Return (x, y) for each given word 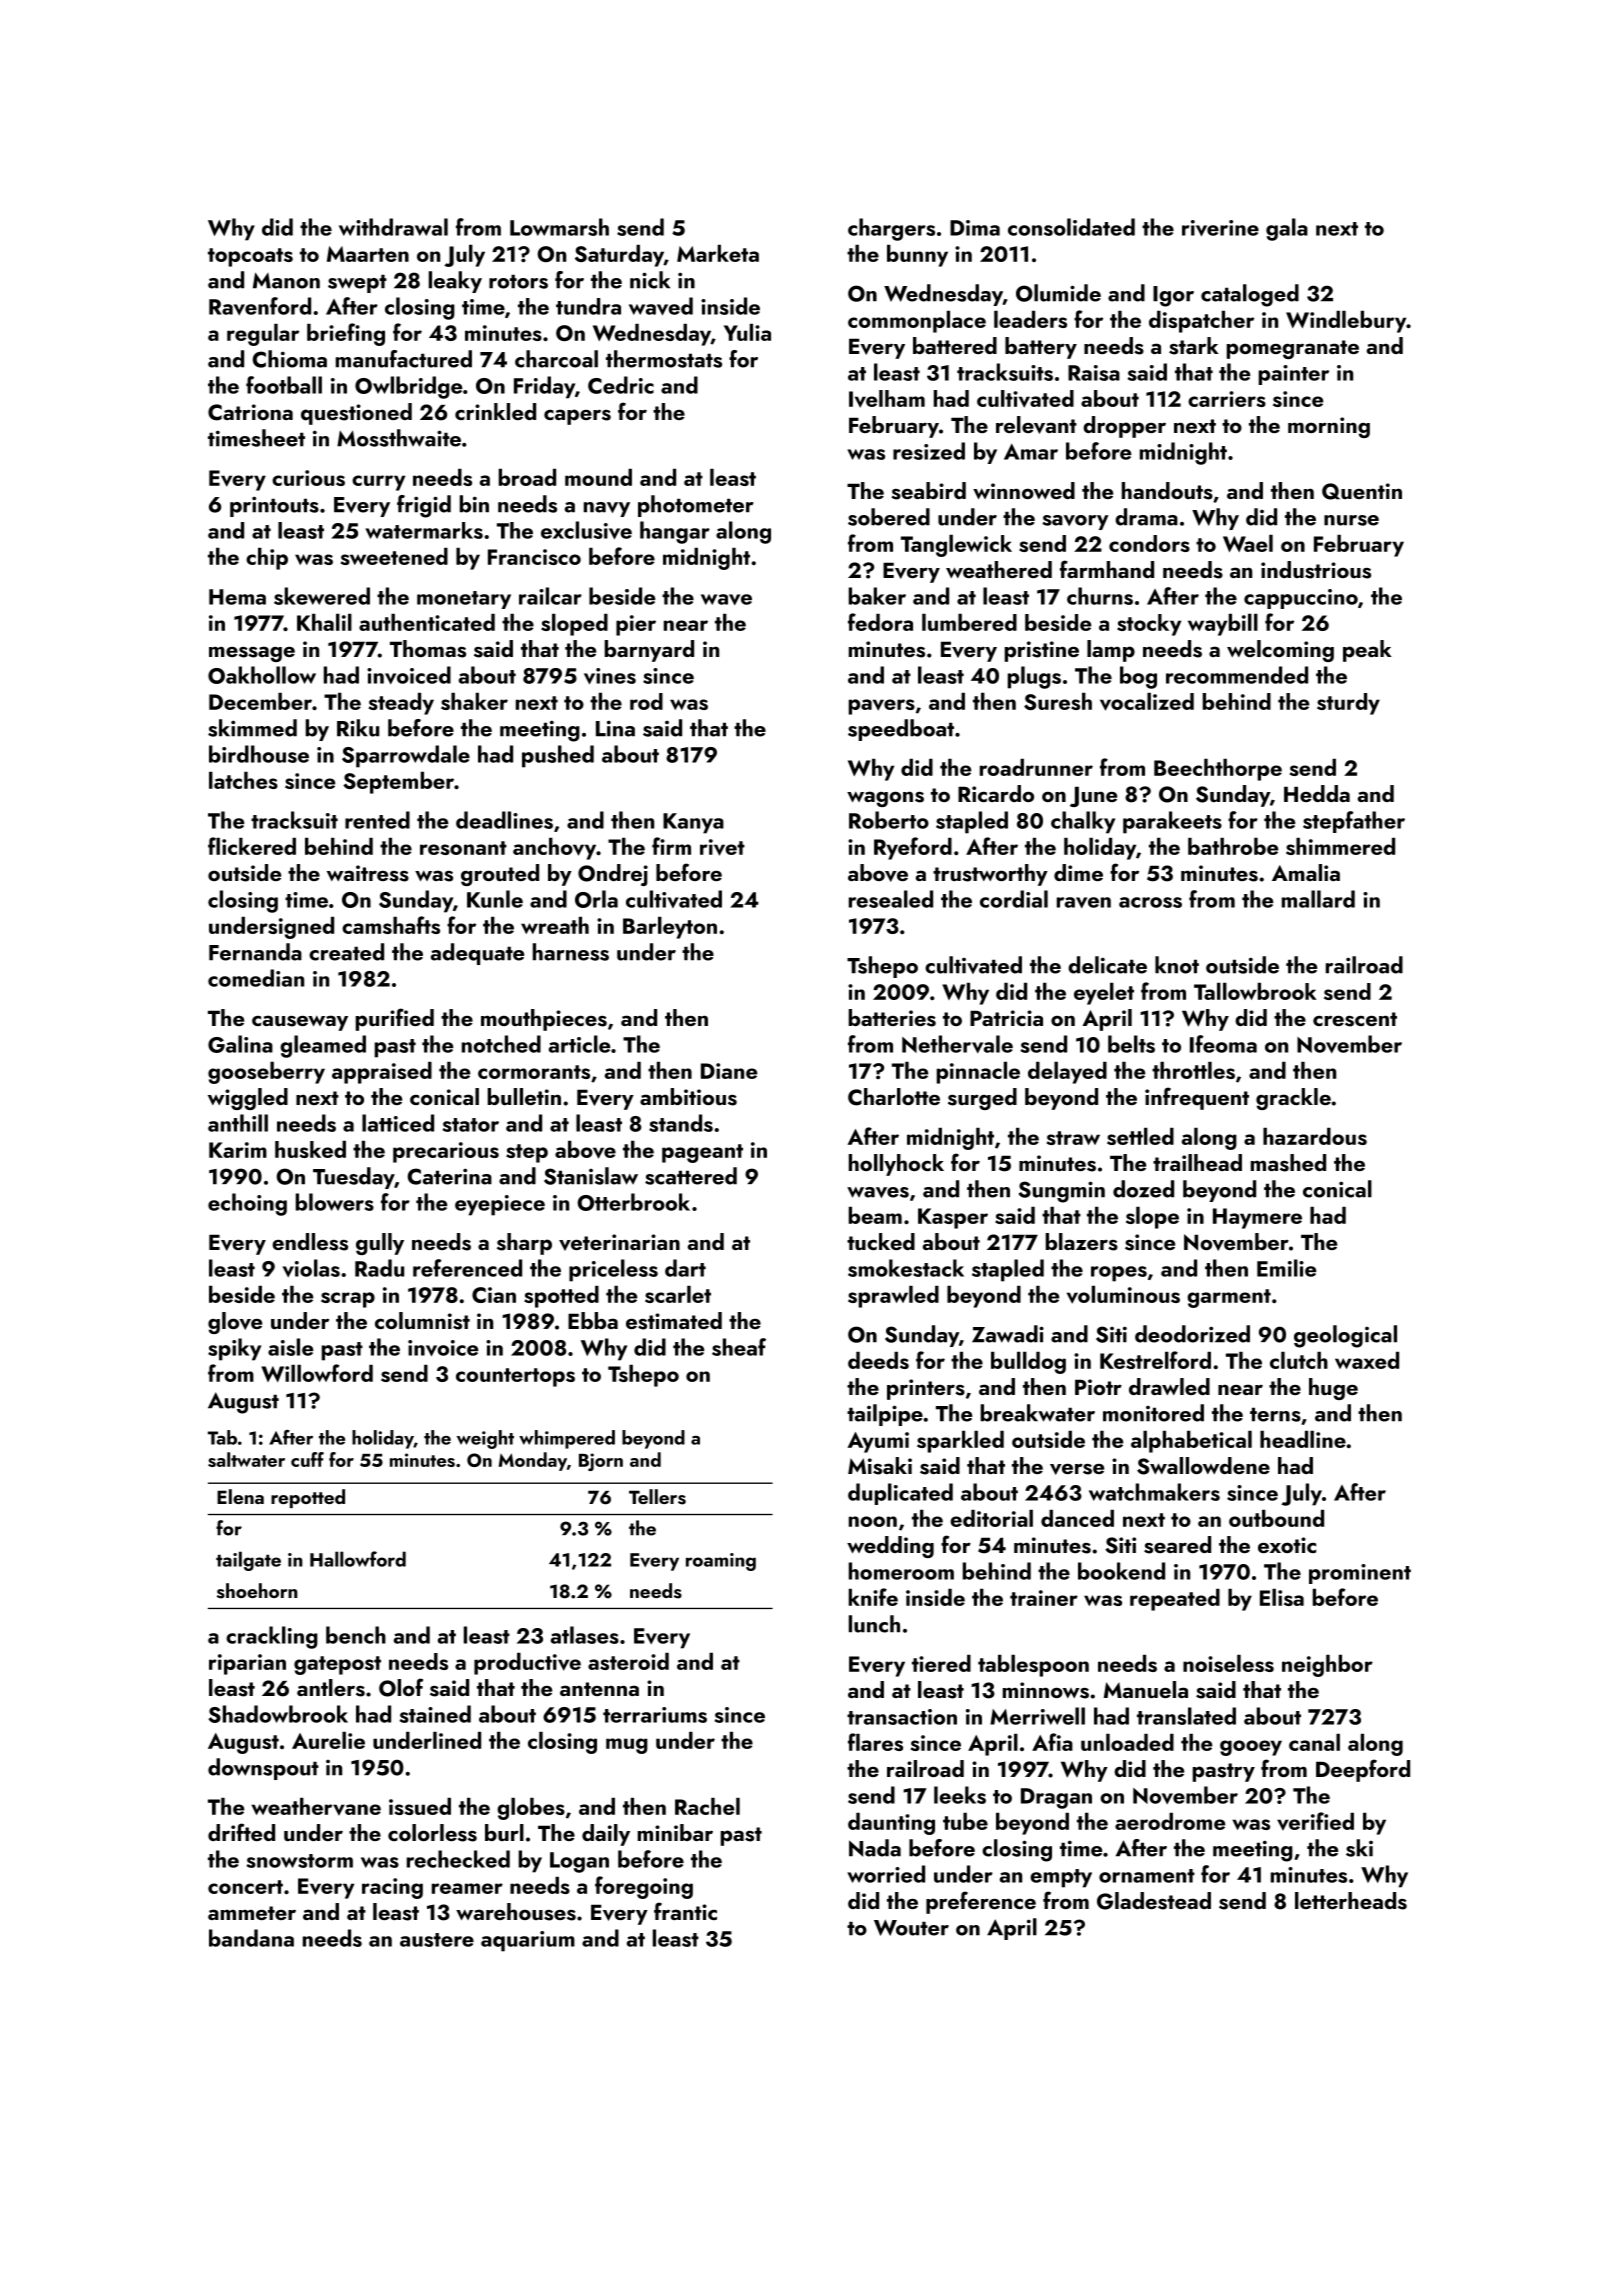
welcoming (1280, 651)
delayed (1067, 1073)
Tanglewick (956, 546)
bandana (251, 1938)
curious (308, 478)
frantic (685, 1911)
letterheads (1351, 1901)
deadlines (504, 820)
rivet (722, 847)
